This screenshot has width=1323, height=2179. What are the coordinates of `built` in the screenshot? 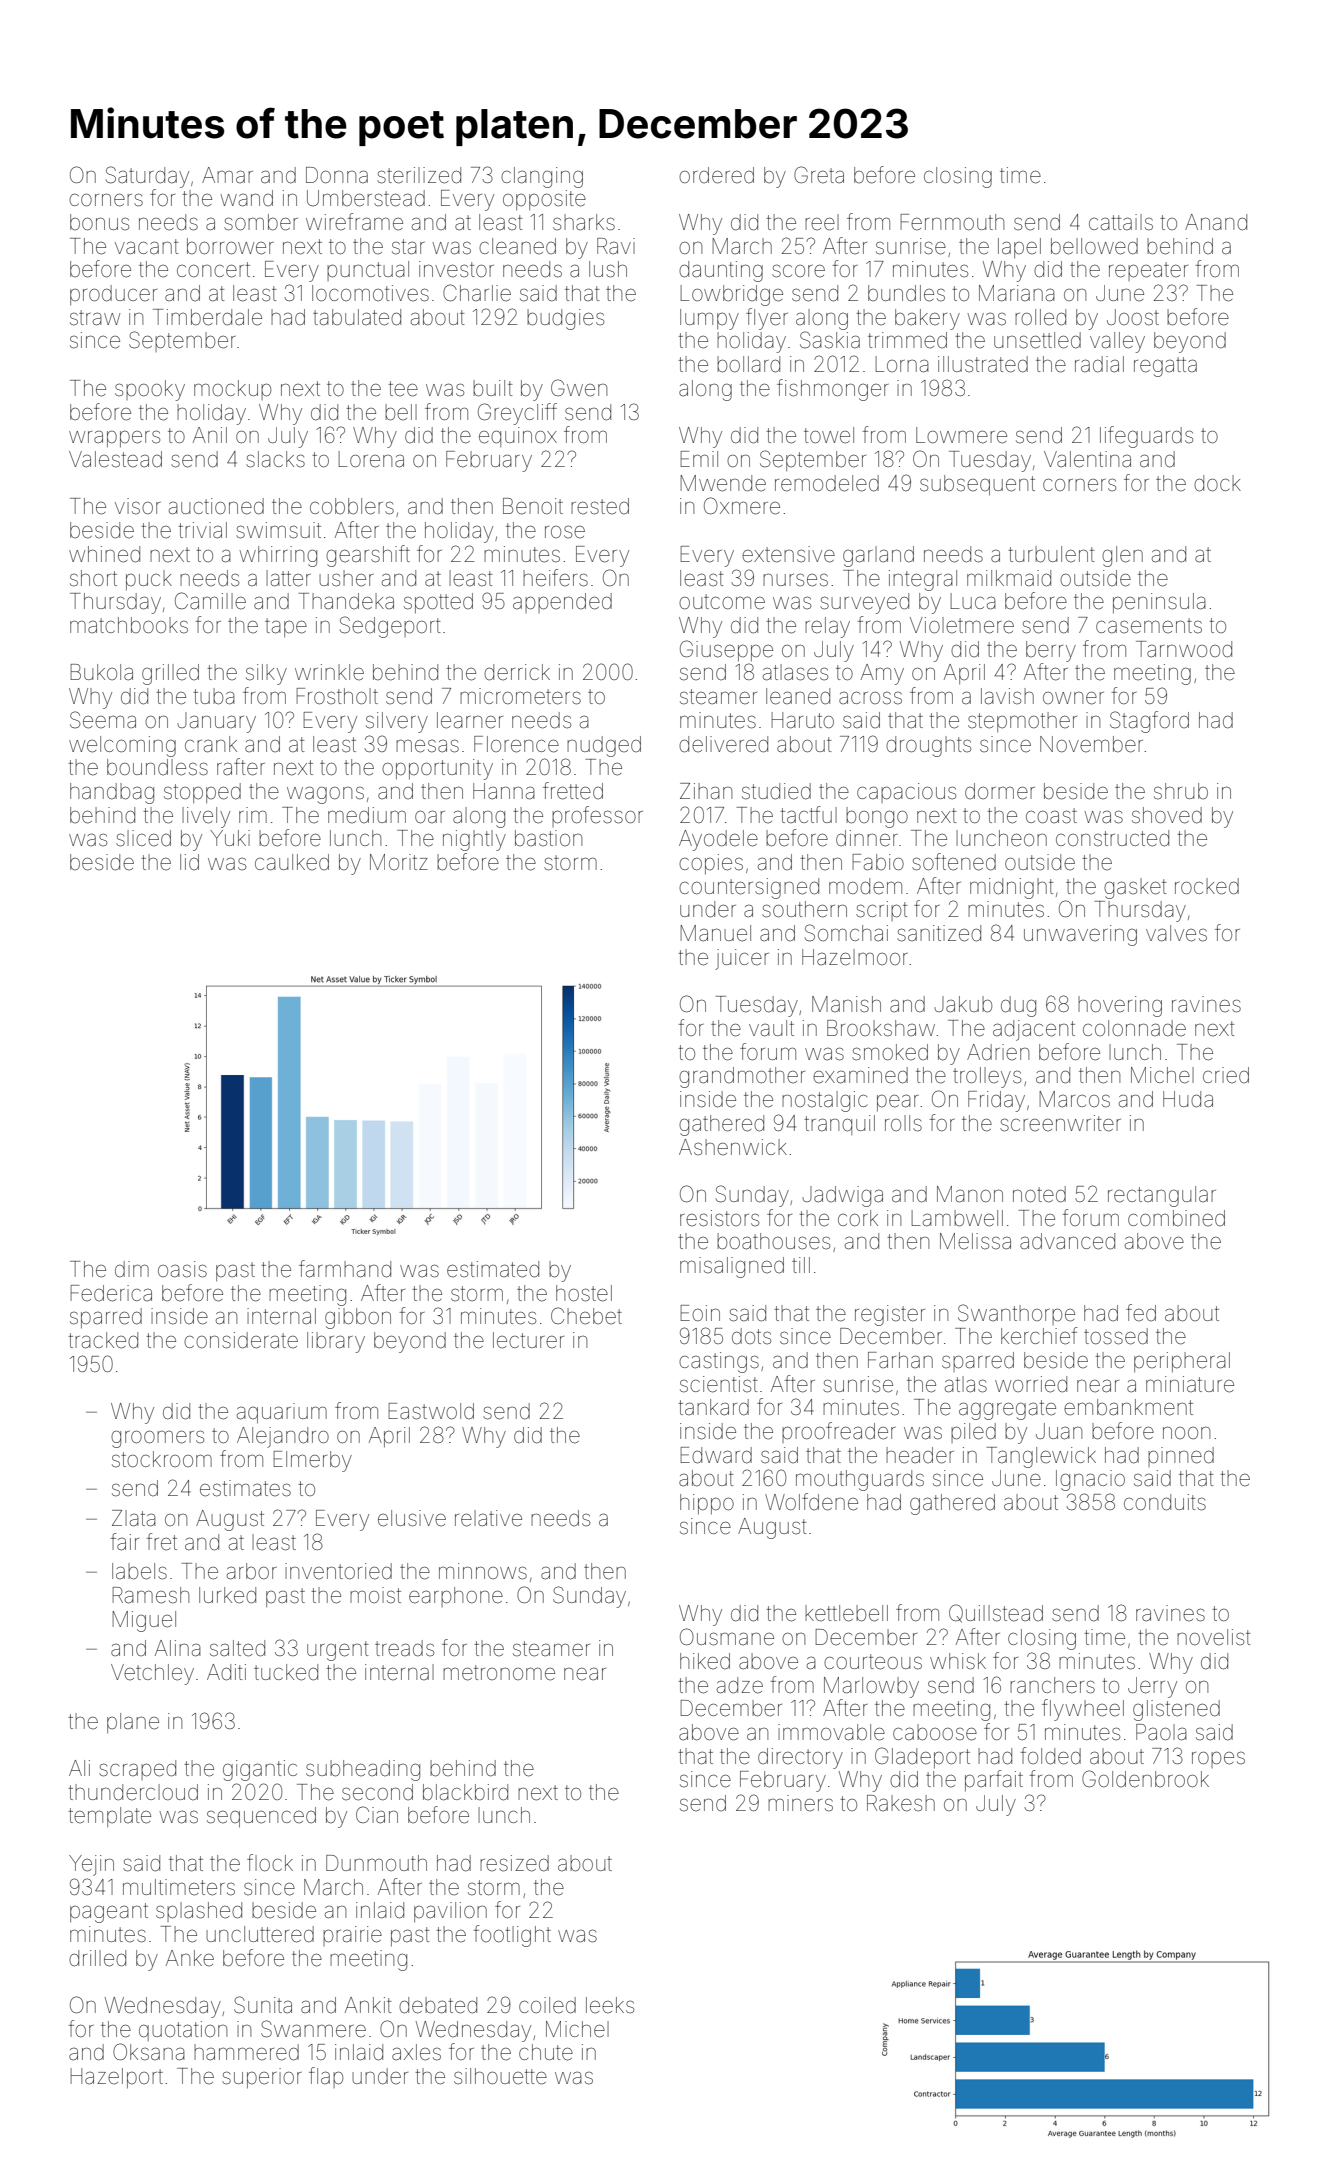 It's located at (493, 388).
